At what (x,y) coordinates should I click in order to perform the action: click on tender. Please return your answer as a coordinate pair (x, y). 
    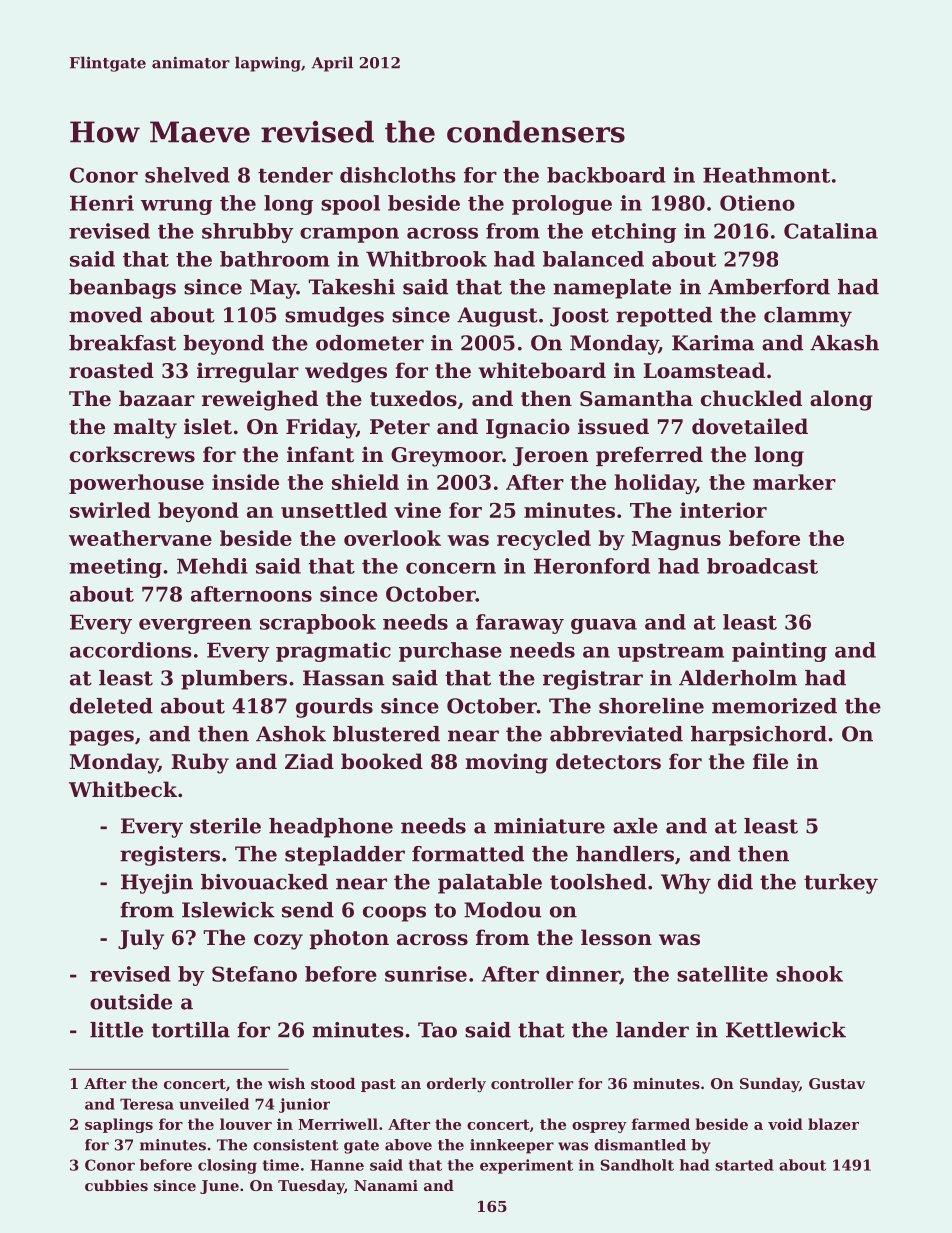
    Looking at the image, I should click on (295, 175).
